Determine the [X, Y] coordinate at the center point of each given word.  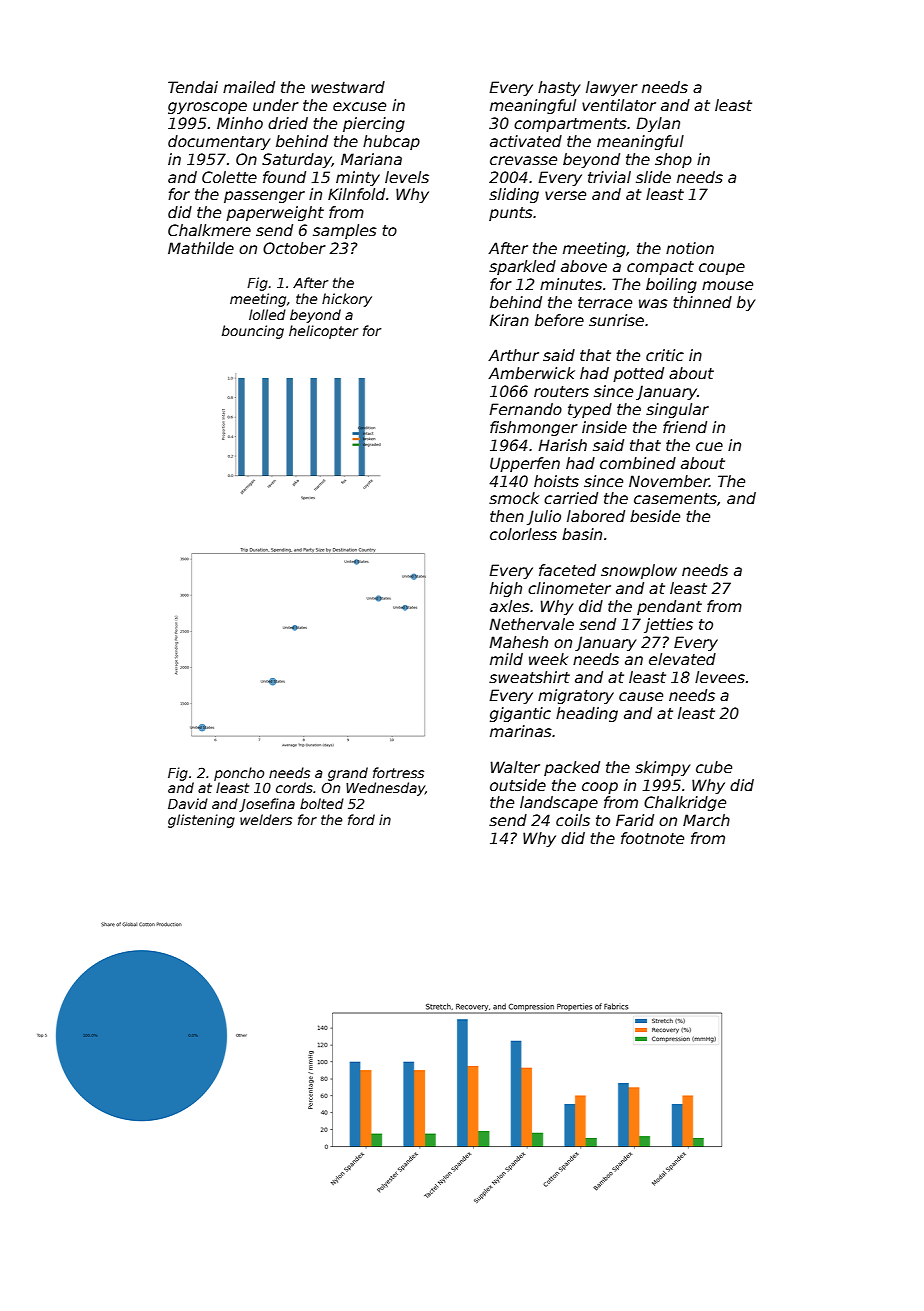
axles [510, 606]
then [507, 516]
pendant [669, 607]
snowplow [639, 571]
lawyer [612, 88]
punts [511, 214]
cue [709, 446]
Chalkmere [209, 230]
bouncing [253, 332]
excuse [359, 106]
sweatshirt [529, 677]
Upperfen [525, 464]
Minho [240, 123]
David [188, 803]
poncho [239, 774]
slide [653, 177]
